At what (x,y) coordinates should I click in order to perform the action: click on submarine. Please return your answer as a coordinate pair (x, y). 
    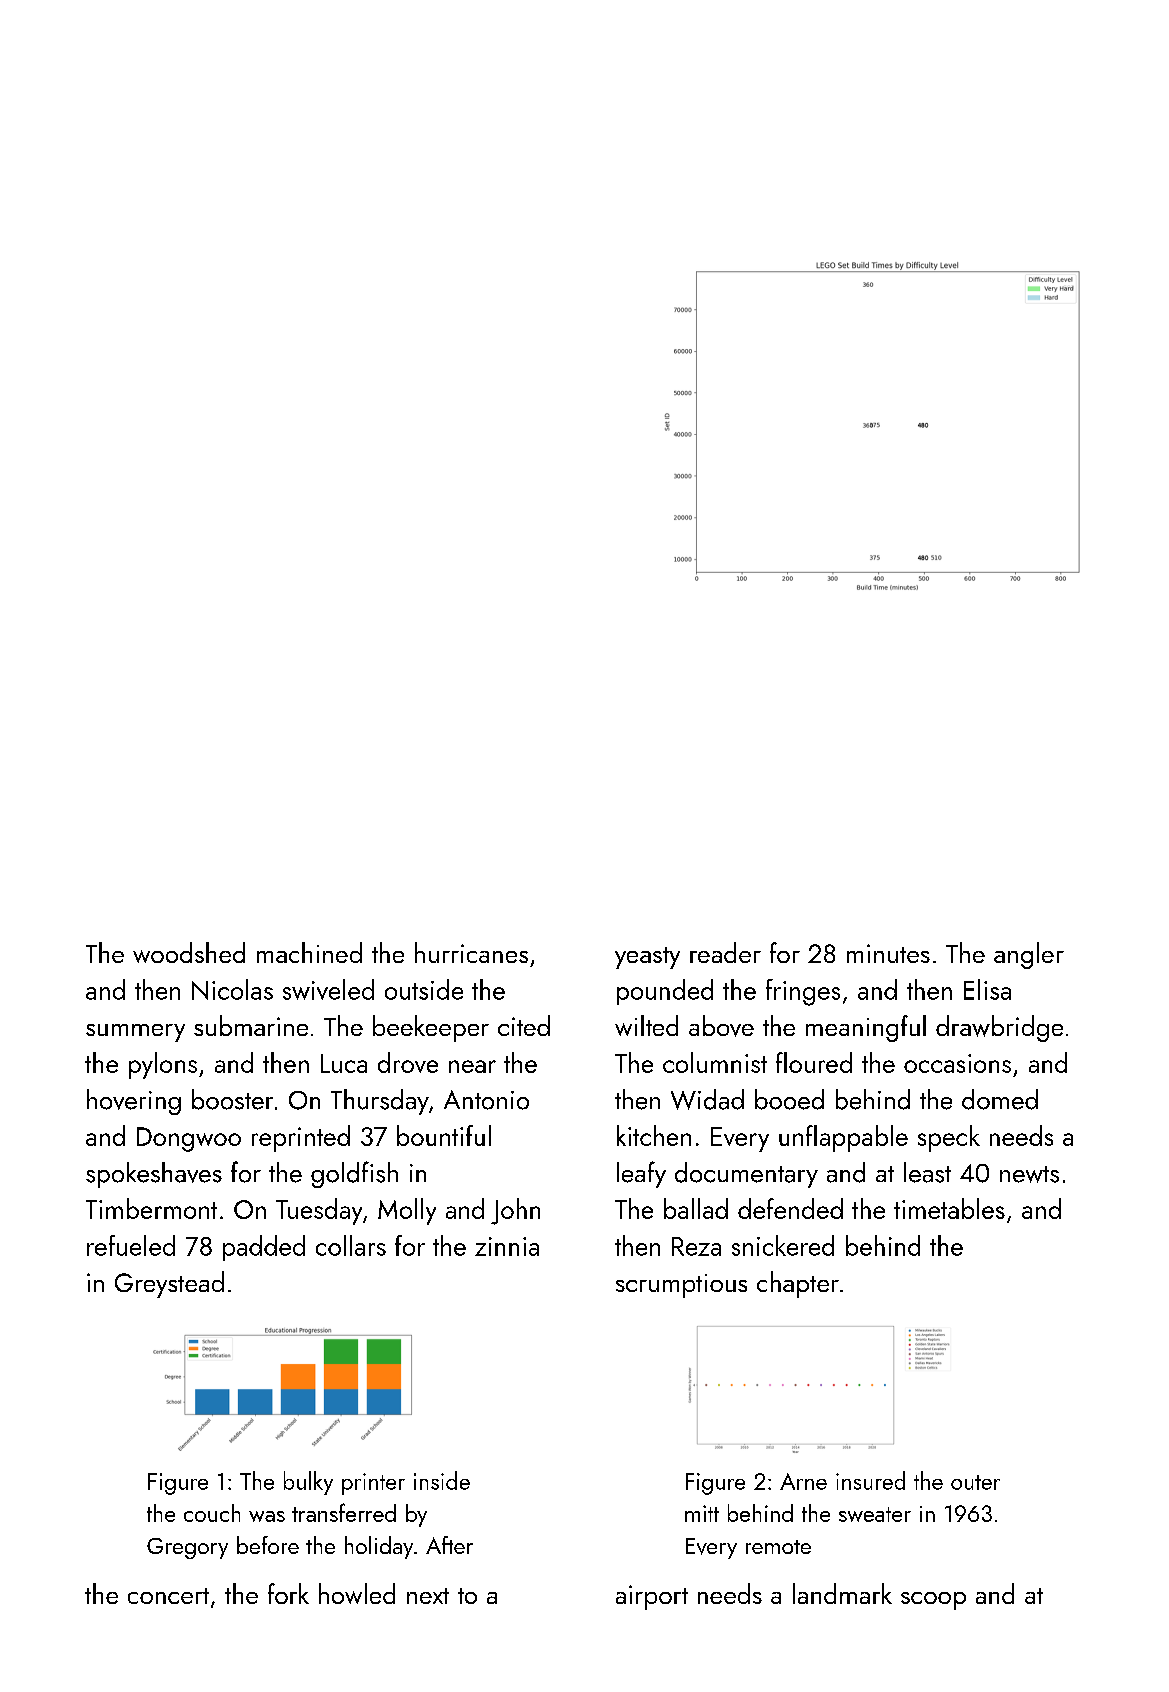
    Looking at the image, I should click on (251, 1025).
